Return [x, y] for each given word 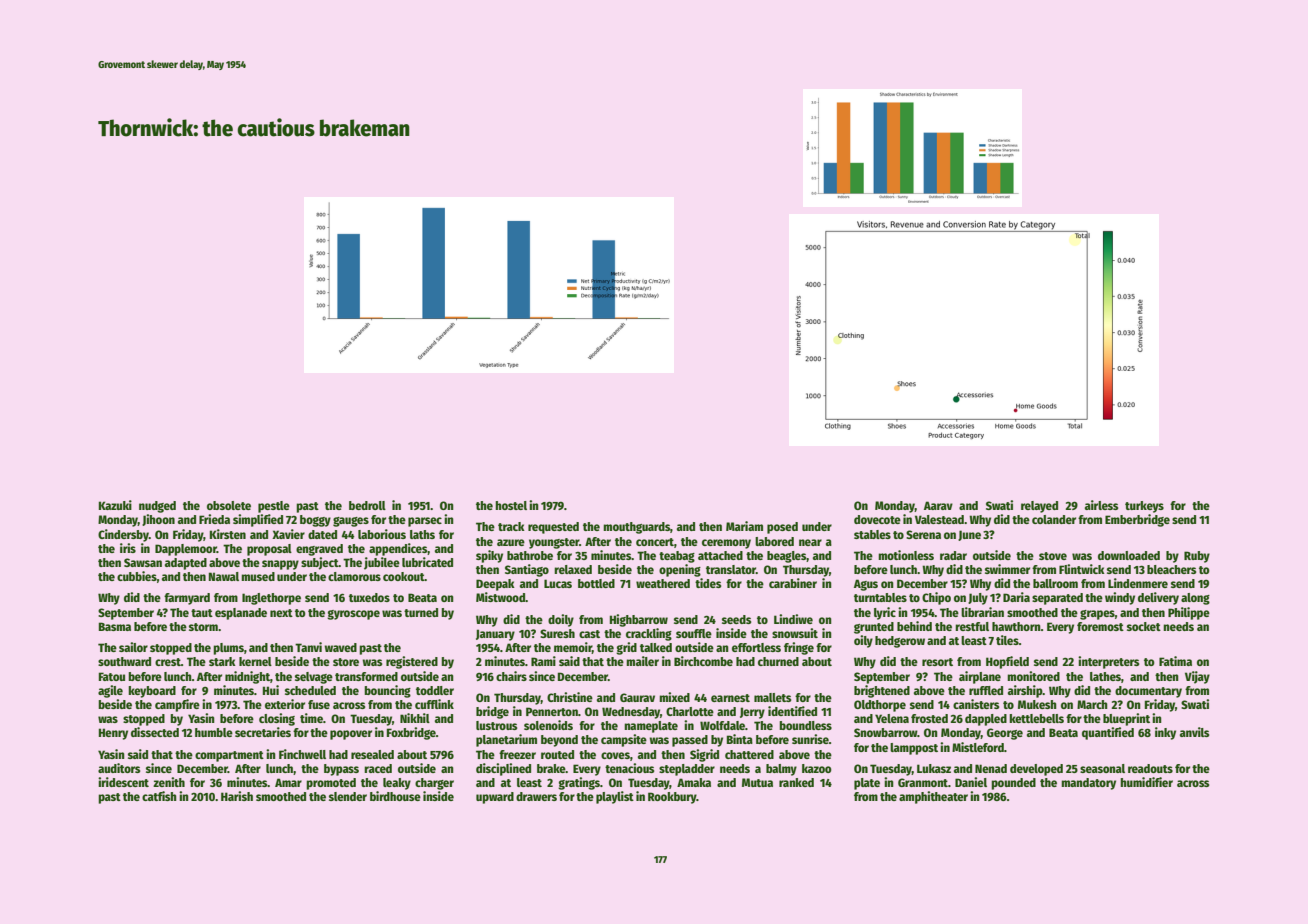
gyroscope [353, 615]
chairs [511, 676]
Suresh [557, 633]
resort [937, 662]
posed [782, 528]
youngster [554, 543]
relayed [1039, 507]
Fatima [1175, 661]
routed [557, 754]
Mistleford [978, 747]
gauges [351, 522]
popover [351, 735]
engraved [319, 550]
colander [1054, 519]
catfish [159, 796]
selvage [314, 678]
